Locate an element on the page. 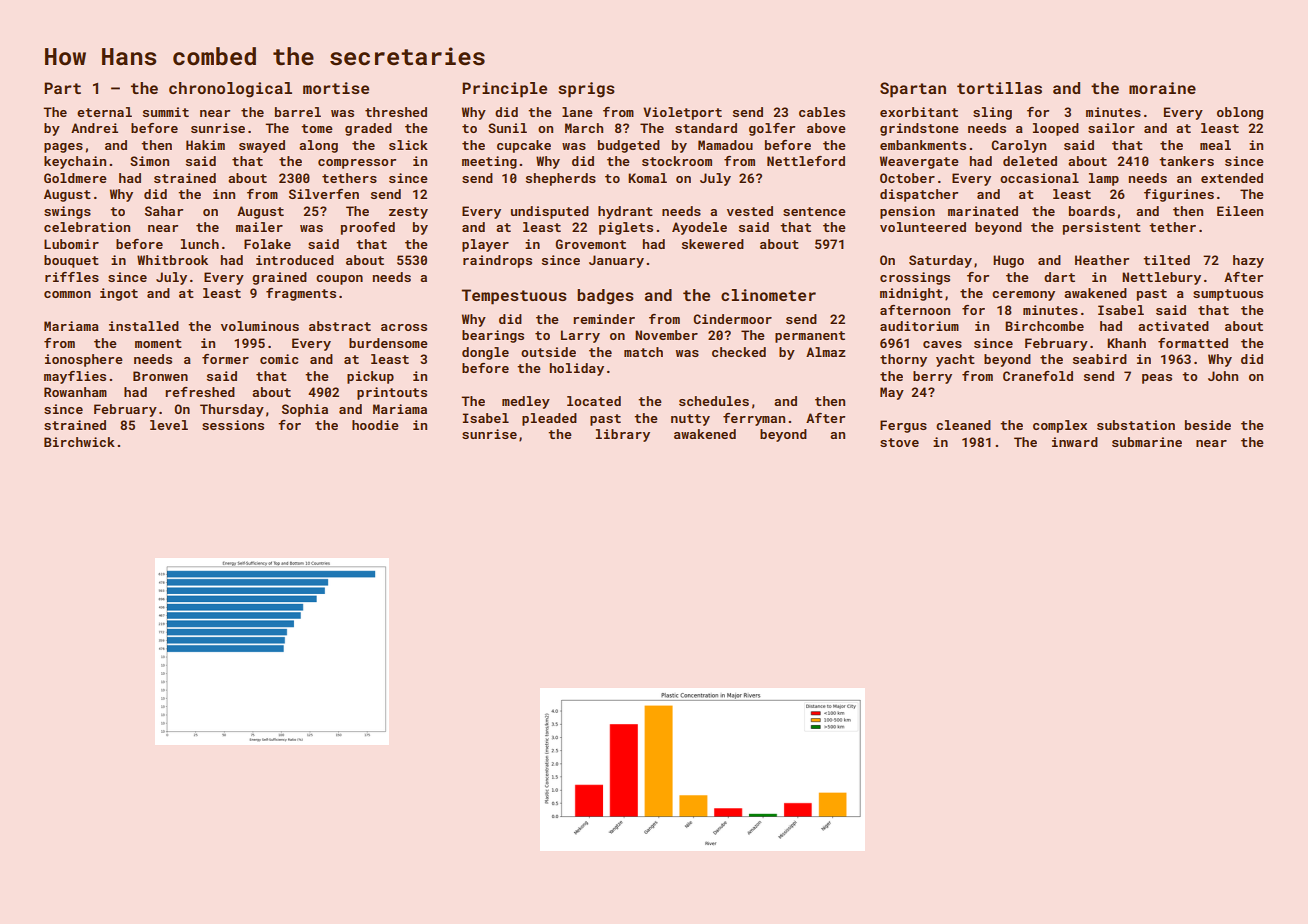  coupon is located at coordinates (339, 280).
